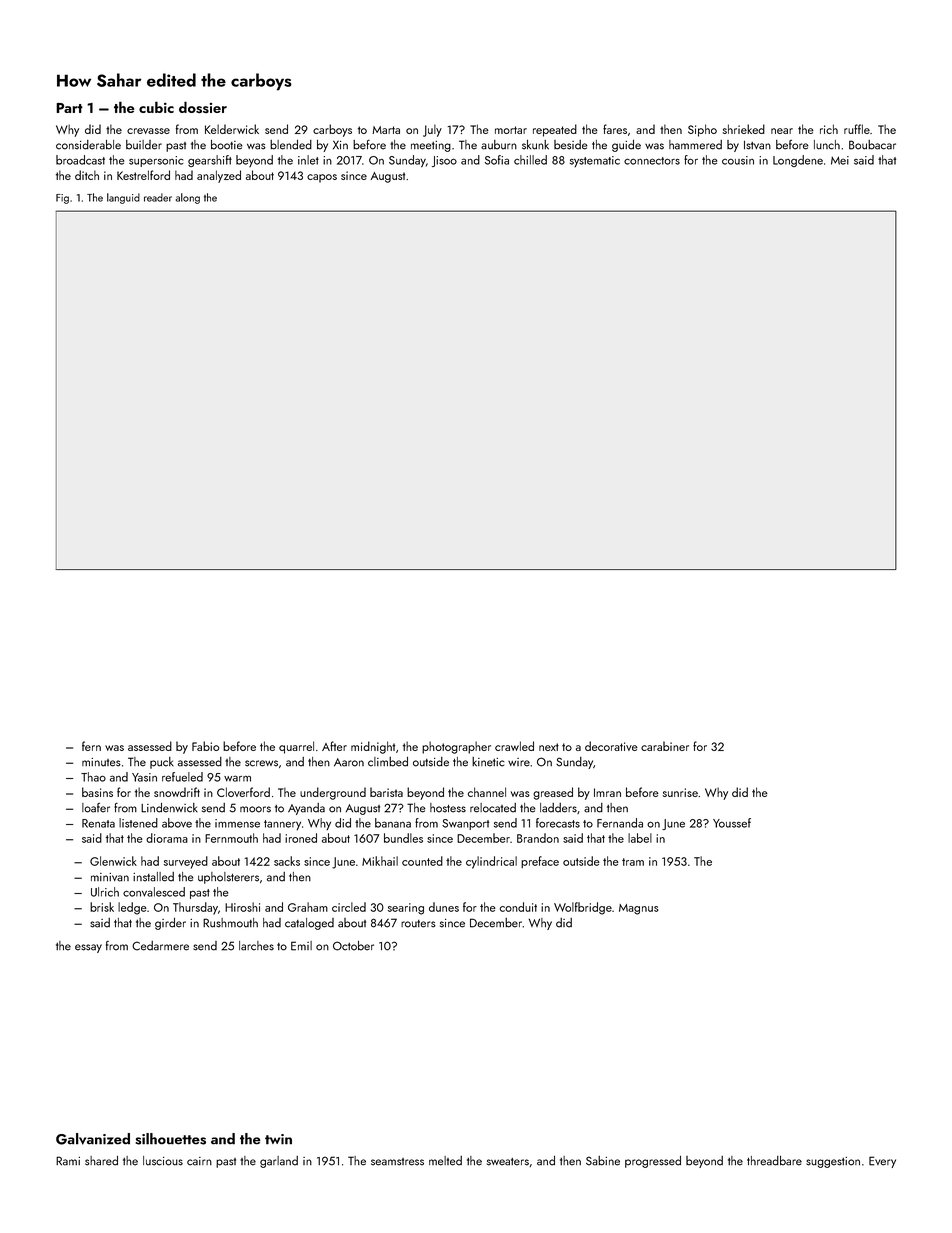 The image size is (952, 1233). What do you see at coordinates (232, 129) in the screenshot?
I see `Kelderwick` at bounding box center [232, 129].
